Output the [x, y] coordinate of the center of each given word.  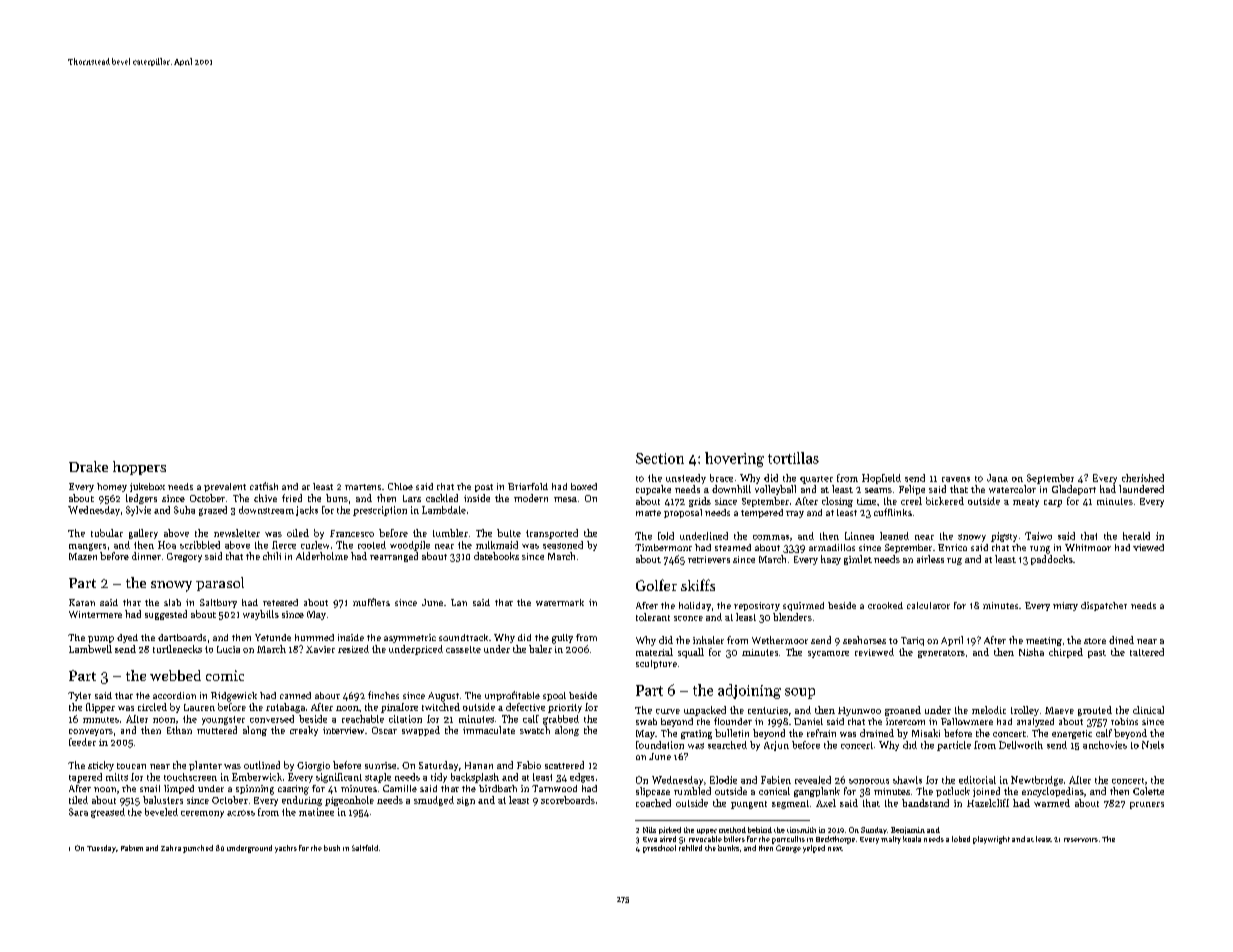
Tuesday [101, 849]
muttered [217, 730]
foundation [660, 745]
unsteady [686, 479]
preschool [659, 849]
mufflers [371, 602]
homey [112, 487]
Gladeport [1074, 490]
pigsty [1004, 537]
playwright [991, 840]
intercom [905, 721]
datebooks [496, 556]
